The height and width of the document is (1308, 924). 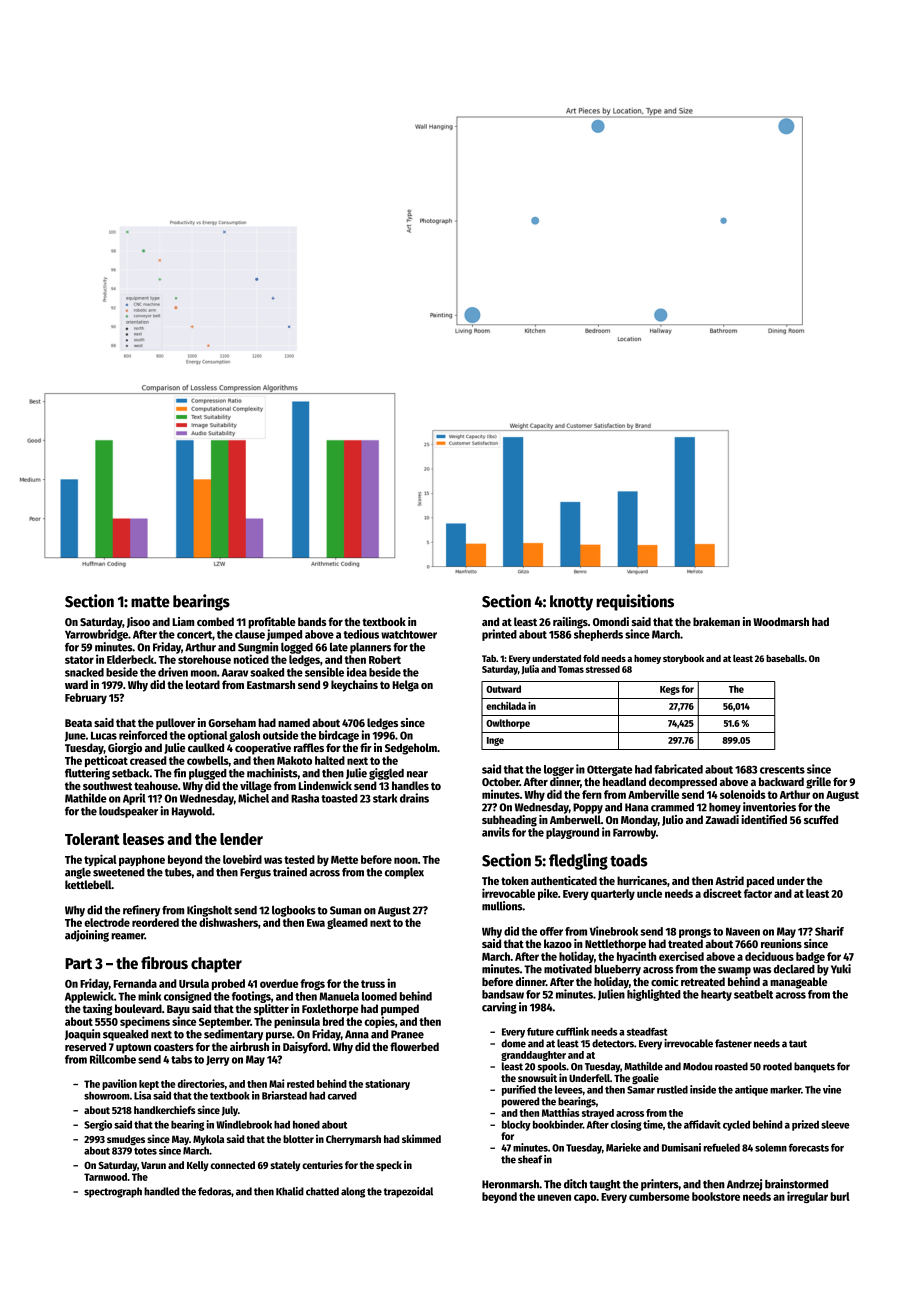 What do you see at coordinates (79, 660) in the document?
I see `stator` at bounding box center [79, 660].
